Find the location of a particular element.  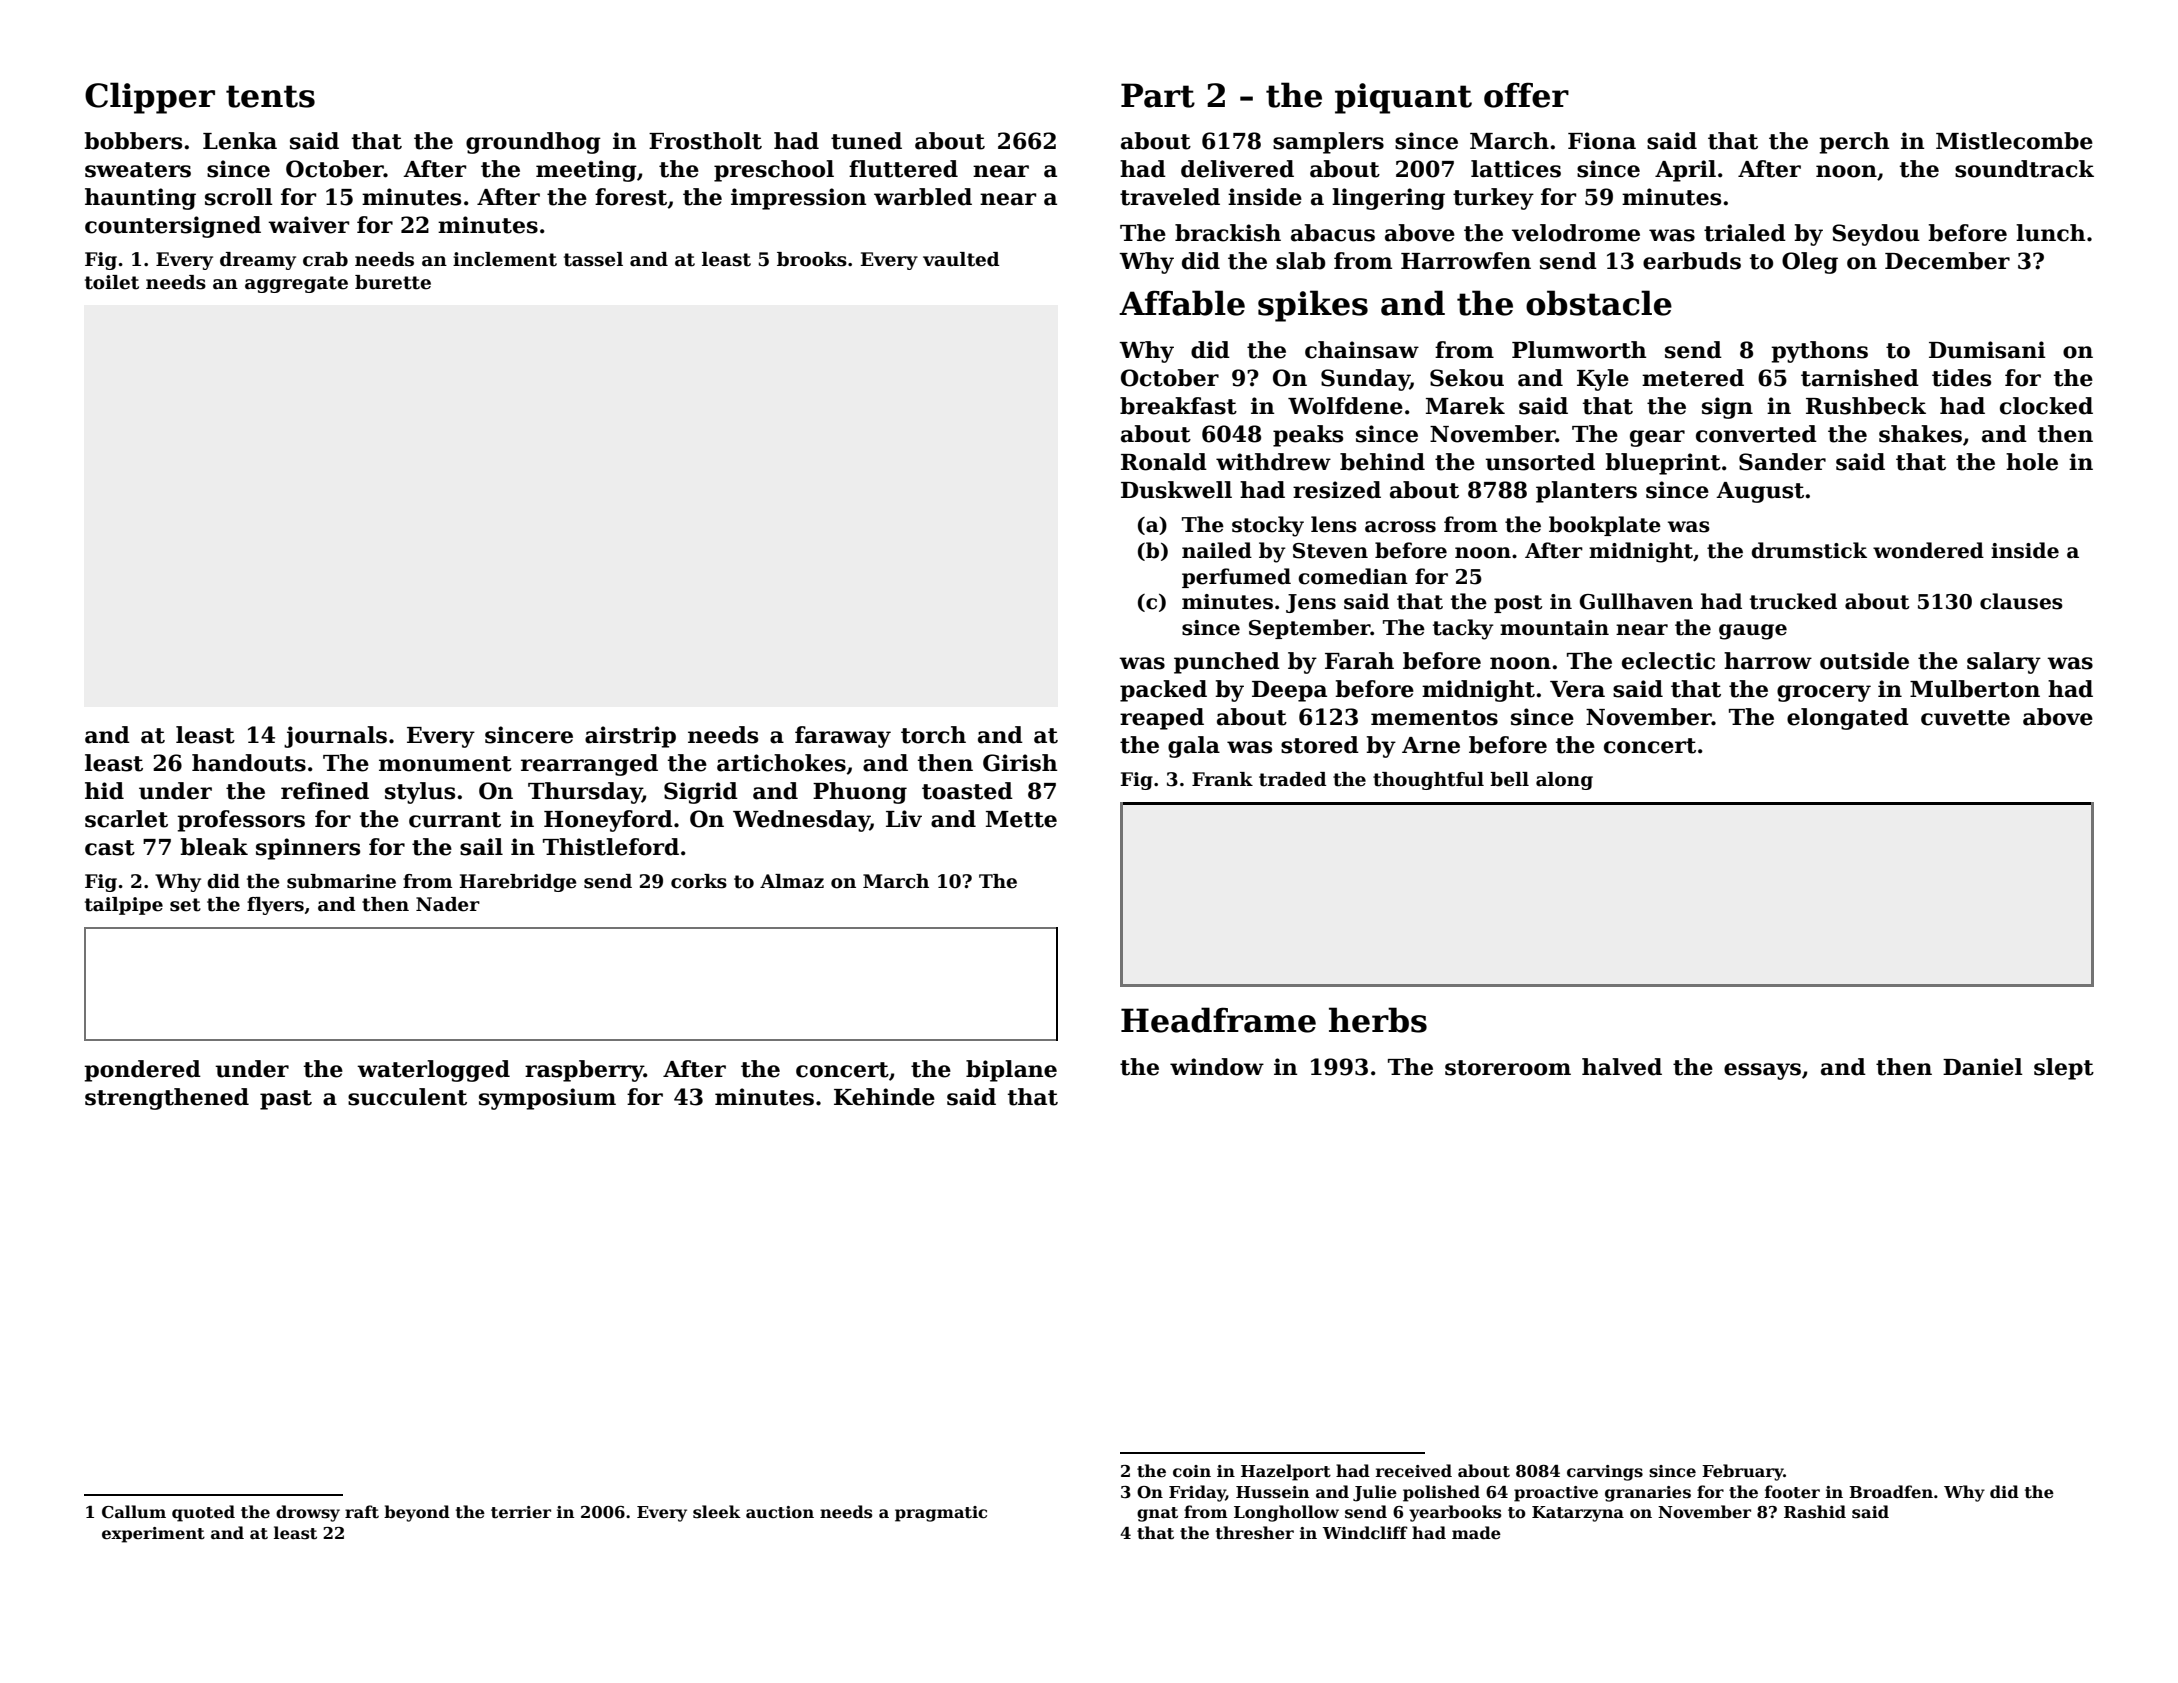

Duskwell is located at coordinates (1176, 490).
